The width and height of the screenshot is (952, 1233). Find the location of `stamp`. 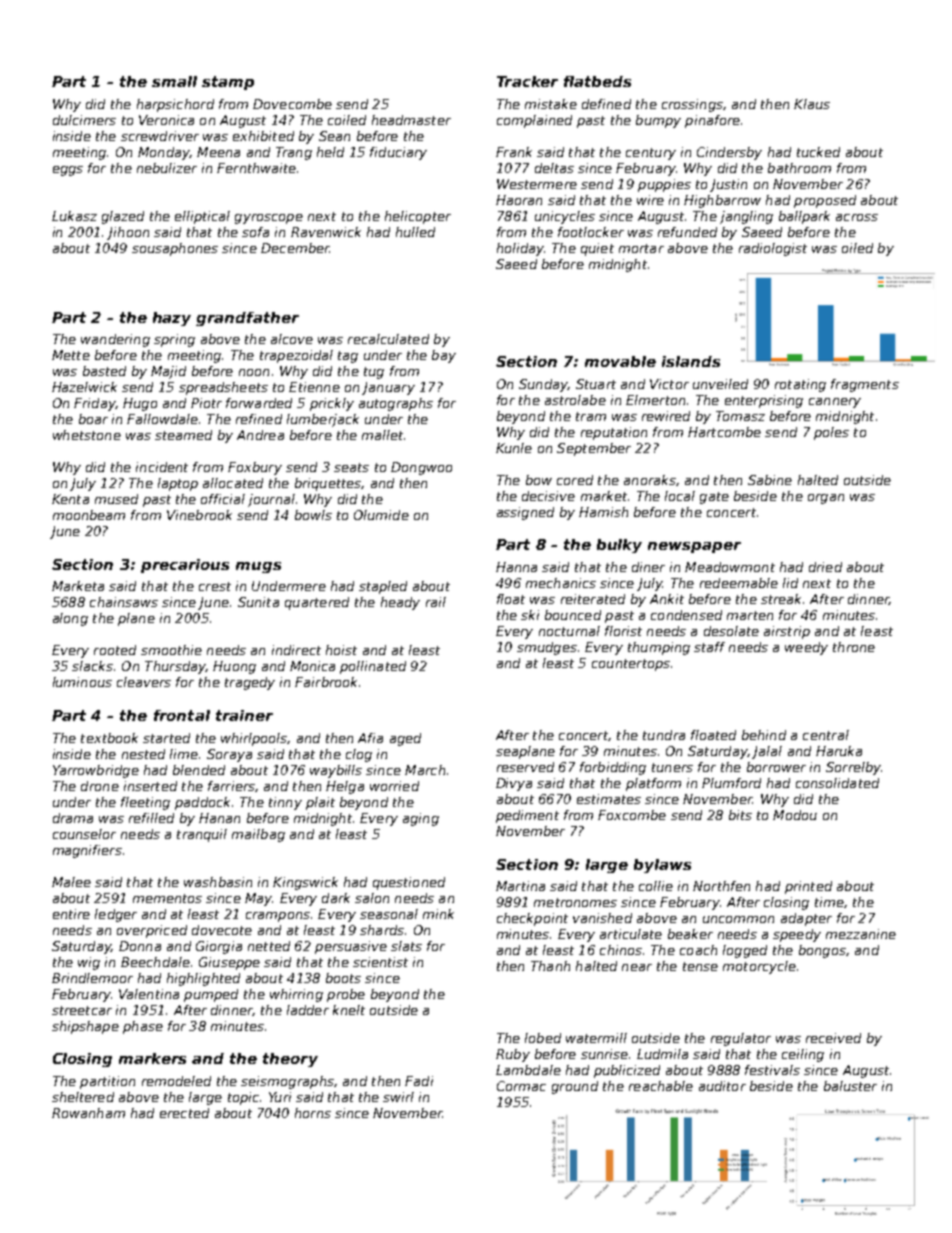

stamp is located at coordinates (228, 83).
